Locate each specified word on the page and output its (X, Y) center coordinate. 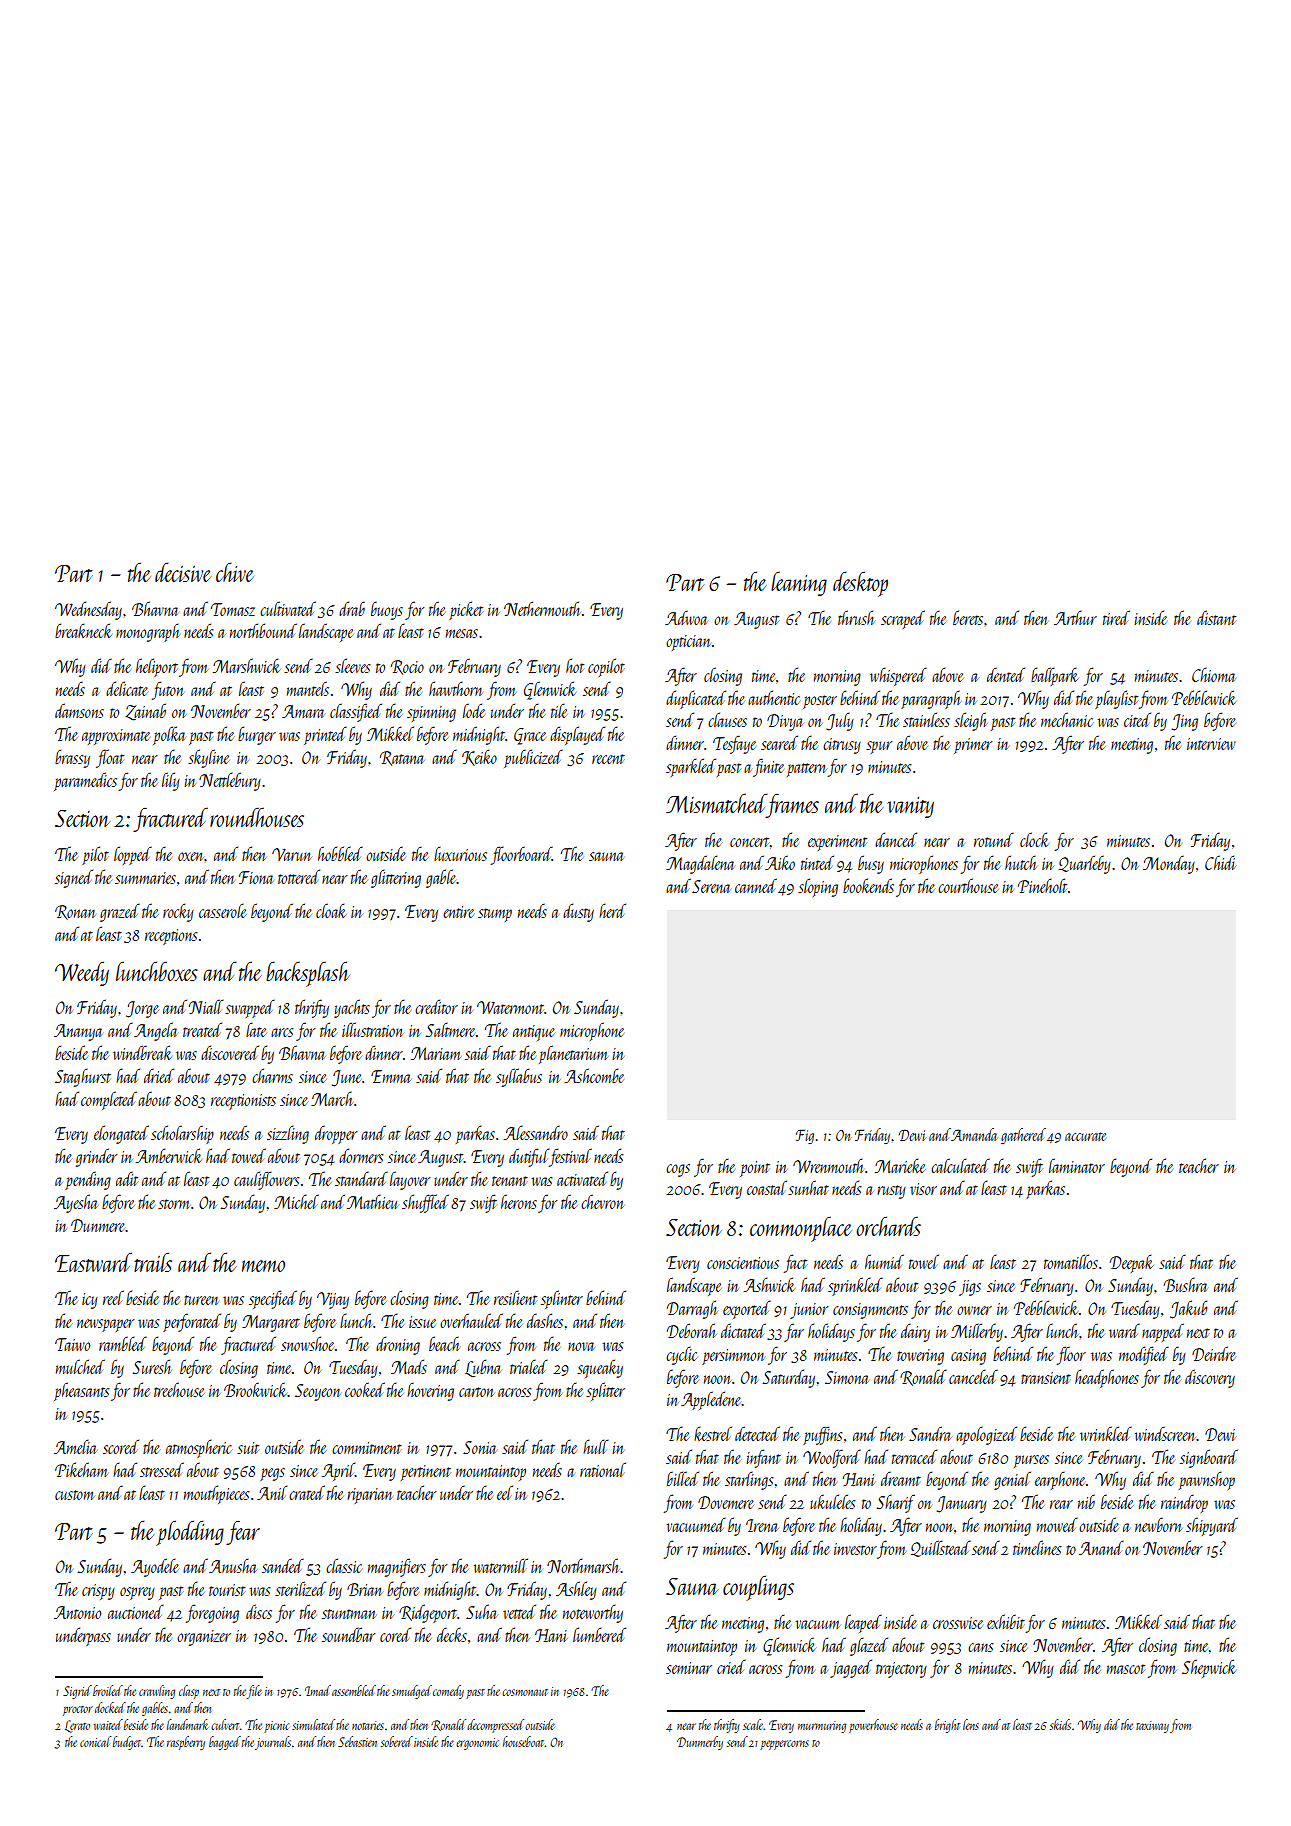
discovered (230, 1052)
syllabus (519, 1077)
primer (973, 746)
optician (688, 643)
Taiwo (72, 1344)
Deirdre (1214, 1353)
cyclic (681, 1355)
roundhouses (257, 817)
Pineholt (1042, 885)
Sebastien (357, 1741)
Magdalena (700, 864)
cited (1137, 719)
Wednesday (88, 610)
